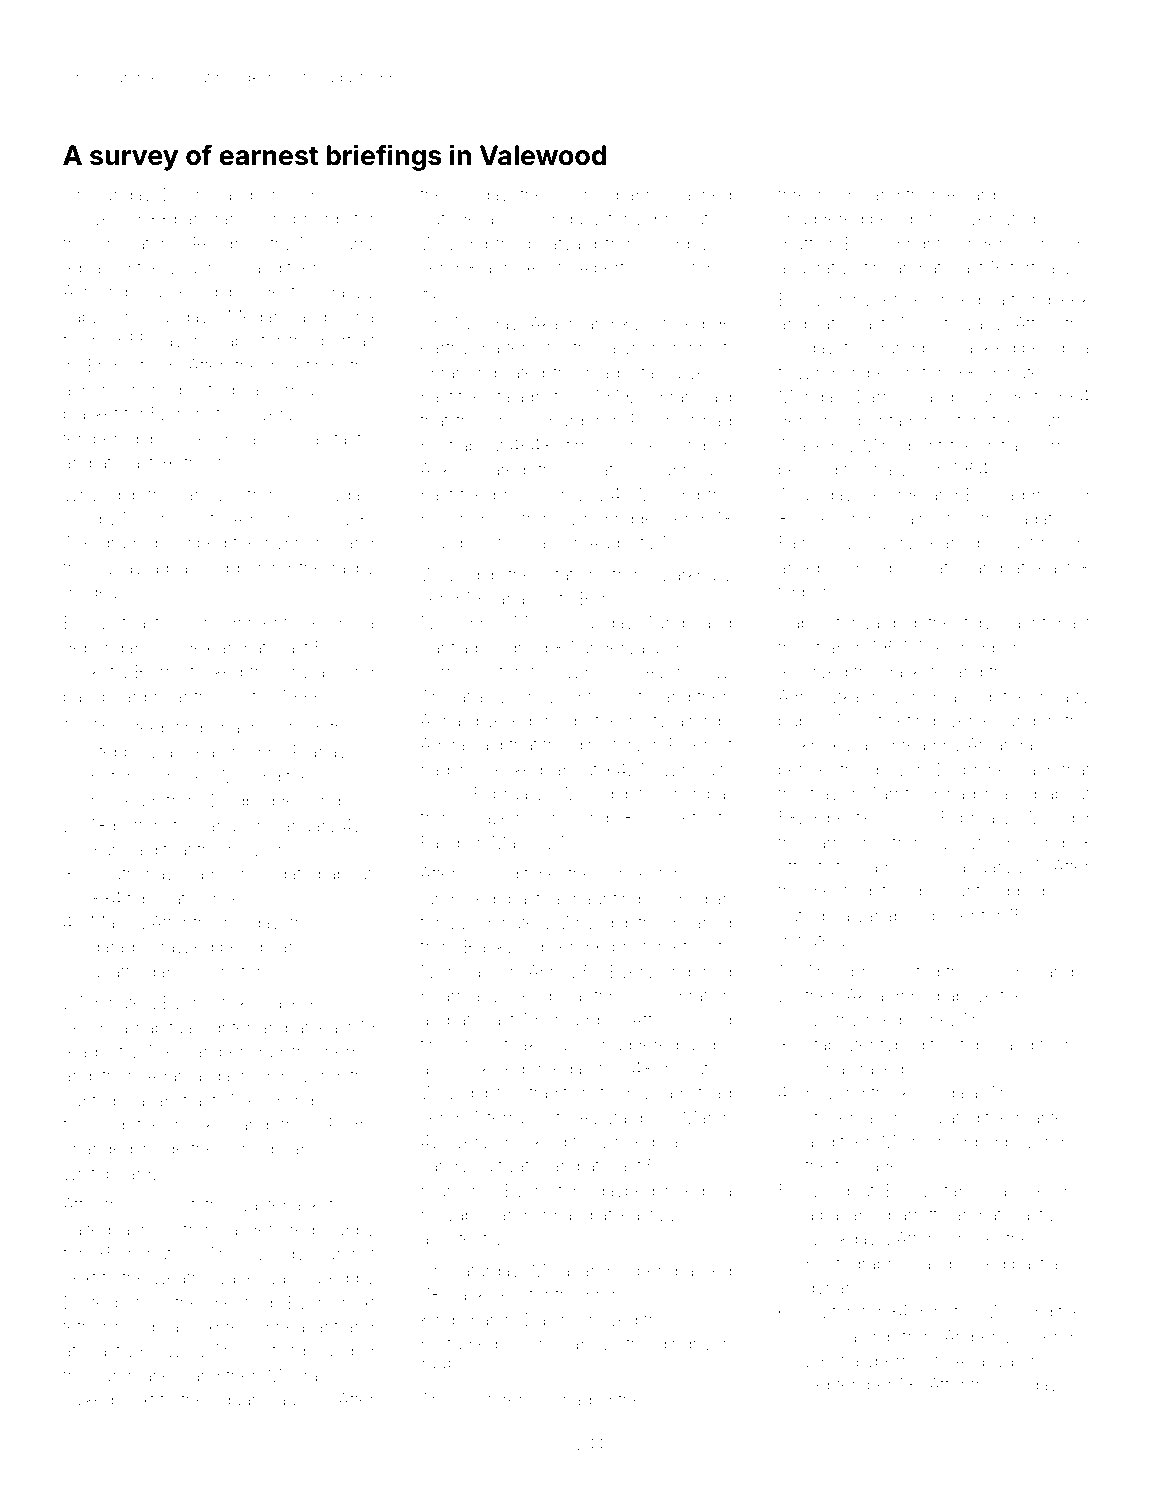 The image size is (1153, 1492). Describe the element at coordinates (182, 344) in the document. I see `savory` at that location.
